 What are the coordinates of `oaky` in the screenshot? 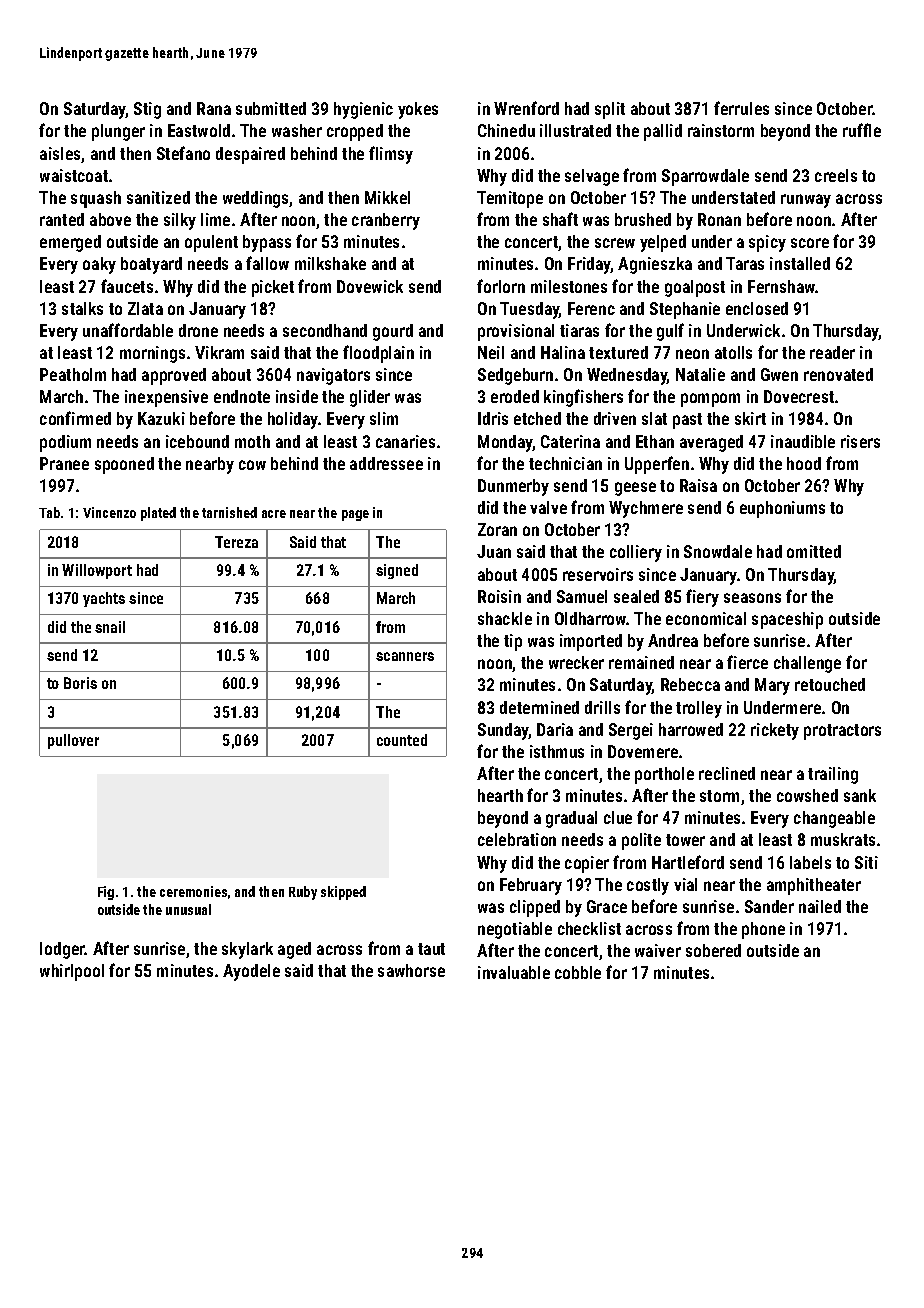 It's located at (99, 265).
